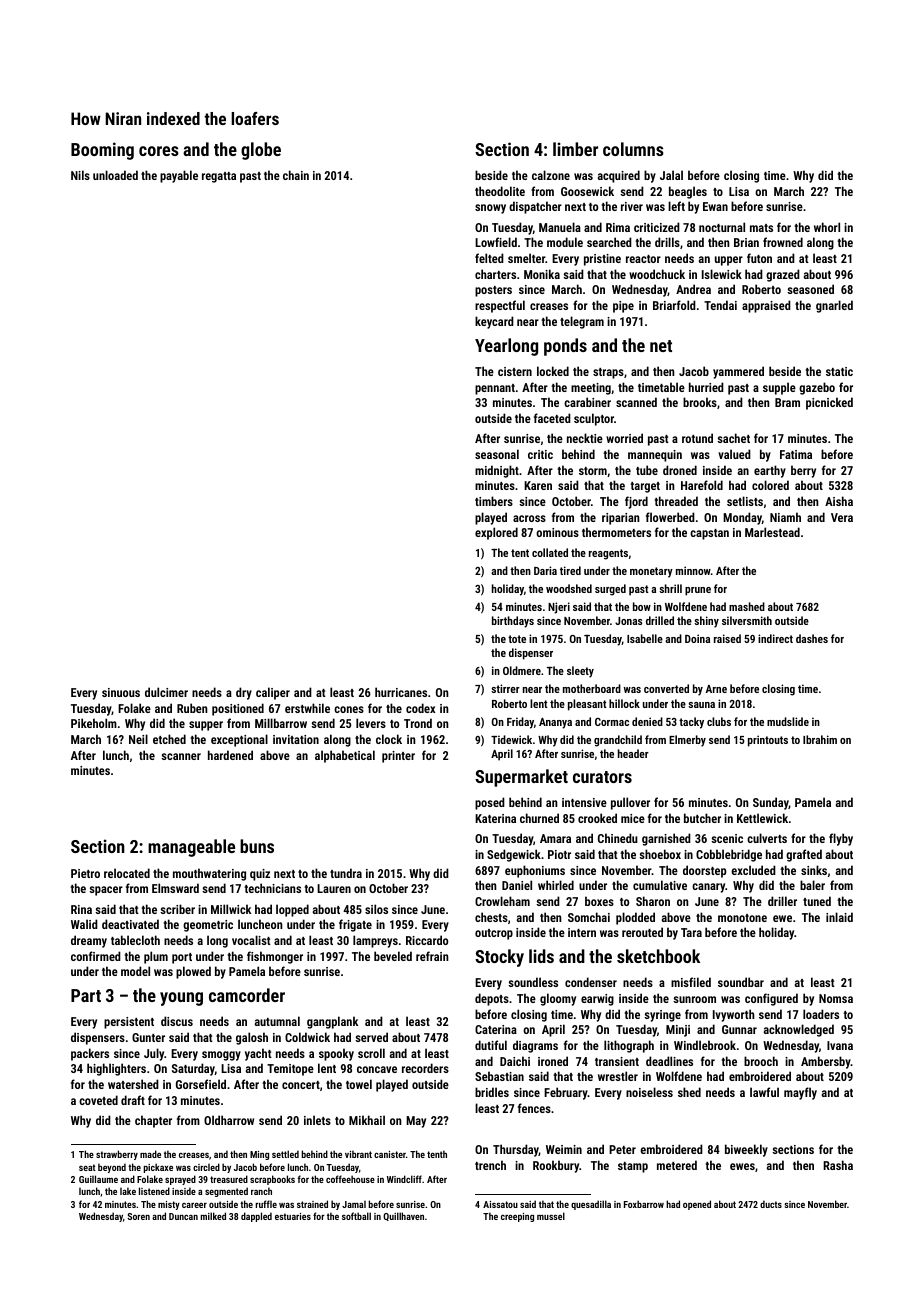 The height and width of the screenshot is (1308, 924). Describe the element at coordinates (715, 206) in the screenshot. I see `Ewan` at that location.
